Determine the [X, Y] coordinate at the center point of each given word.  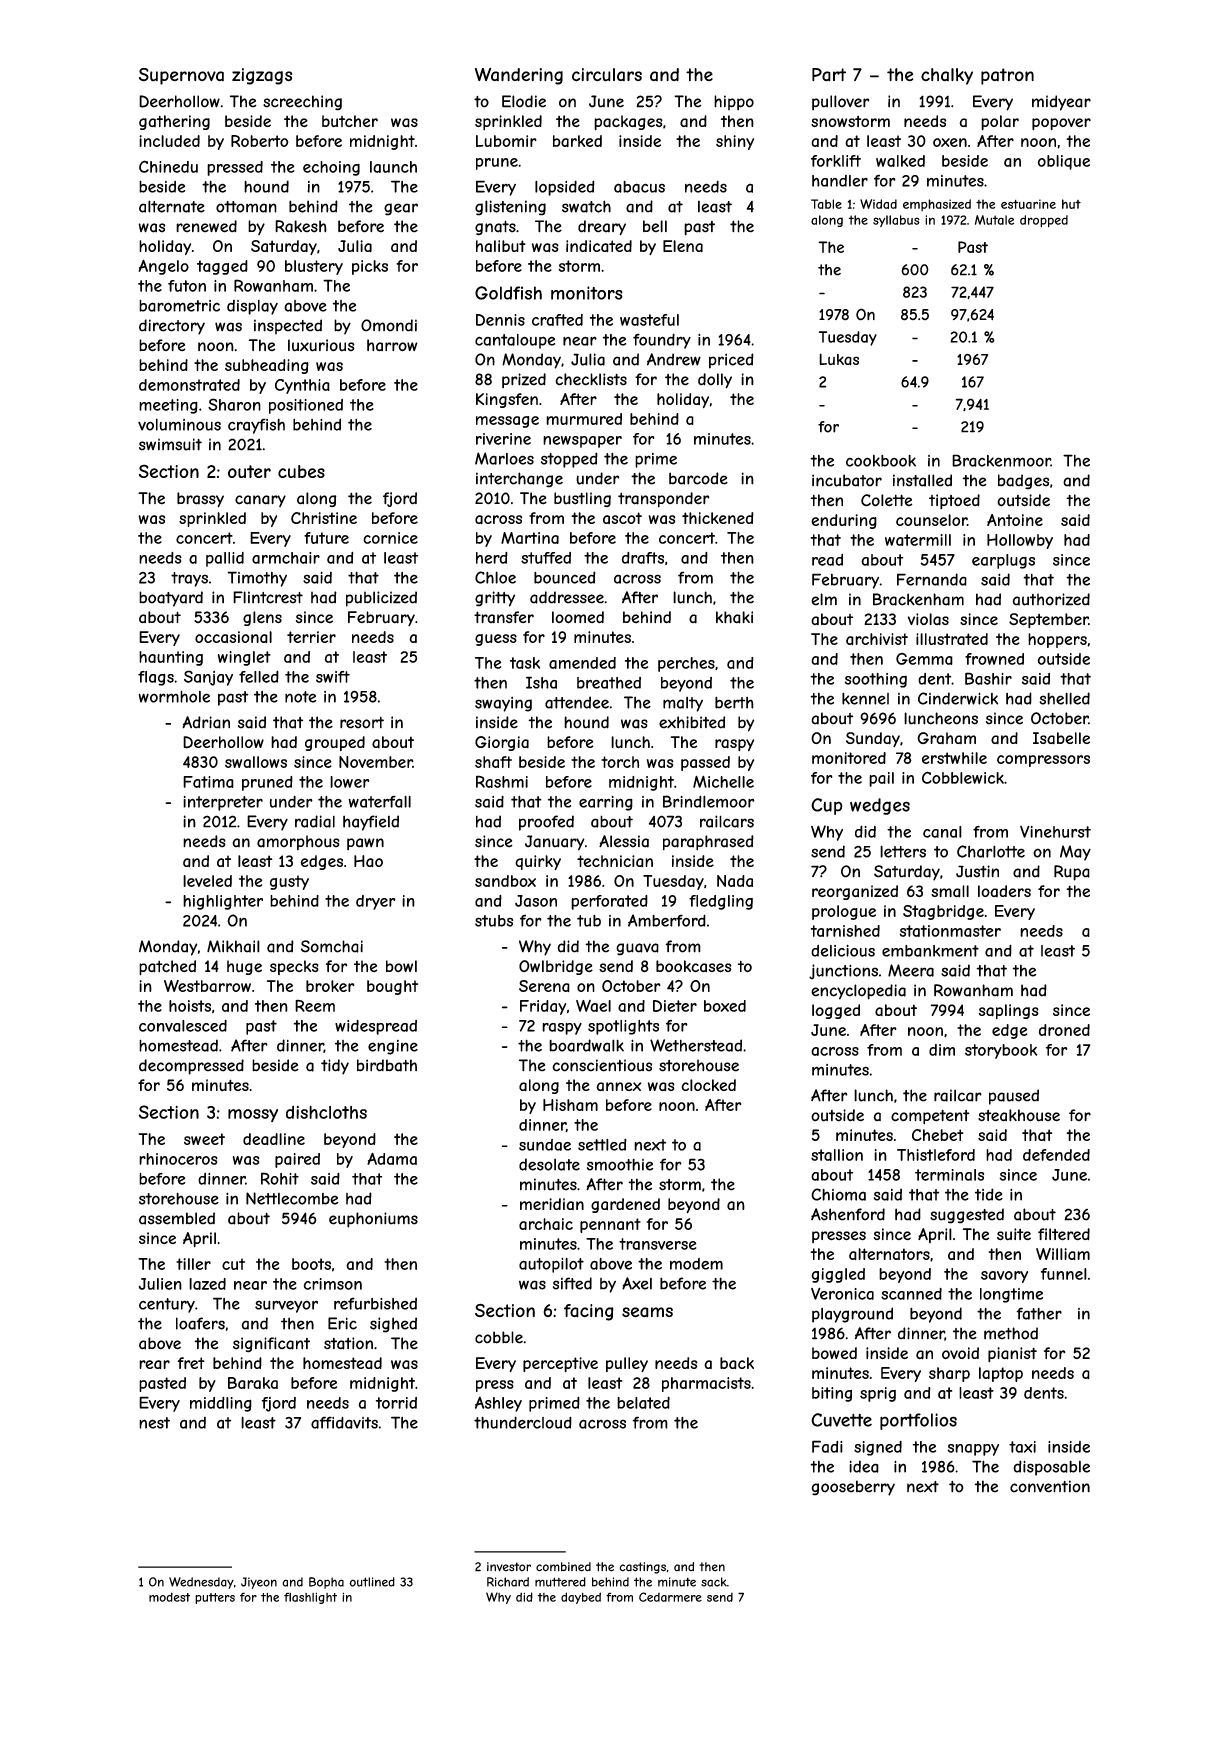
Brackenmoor [1001, 460]
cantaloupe [515, 341]
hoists [190, 1006]
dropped [1044, 221]
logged [836, 1011]
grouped [335, 743]
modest [169, 1597]
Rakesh [301, 226]
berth [734, 702]
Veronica [842, 1293]
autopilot [551, 1265]
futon [187, 286]
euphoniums [373, 1220]
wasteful [649, 320]
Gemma [924, 659]
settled [602, 1145]
